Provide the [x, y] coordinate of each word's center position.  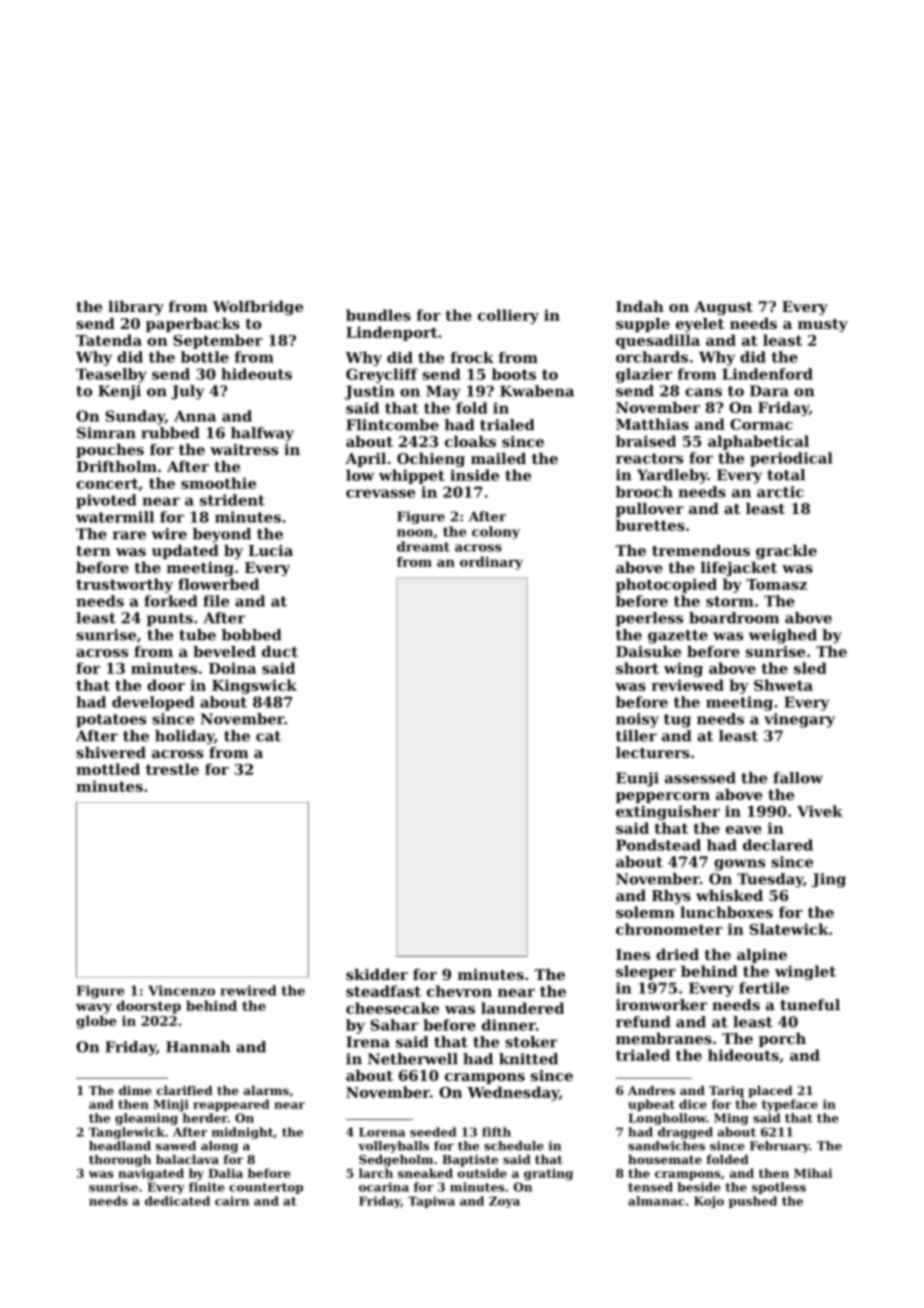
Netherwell [413, 1059]
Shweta [783, 685]
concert [107, 483]
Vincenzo [181, 990]
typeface [790, 1105]
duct [280, 651]
